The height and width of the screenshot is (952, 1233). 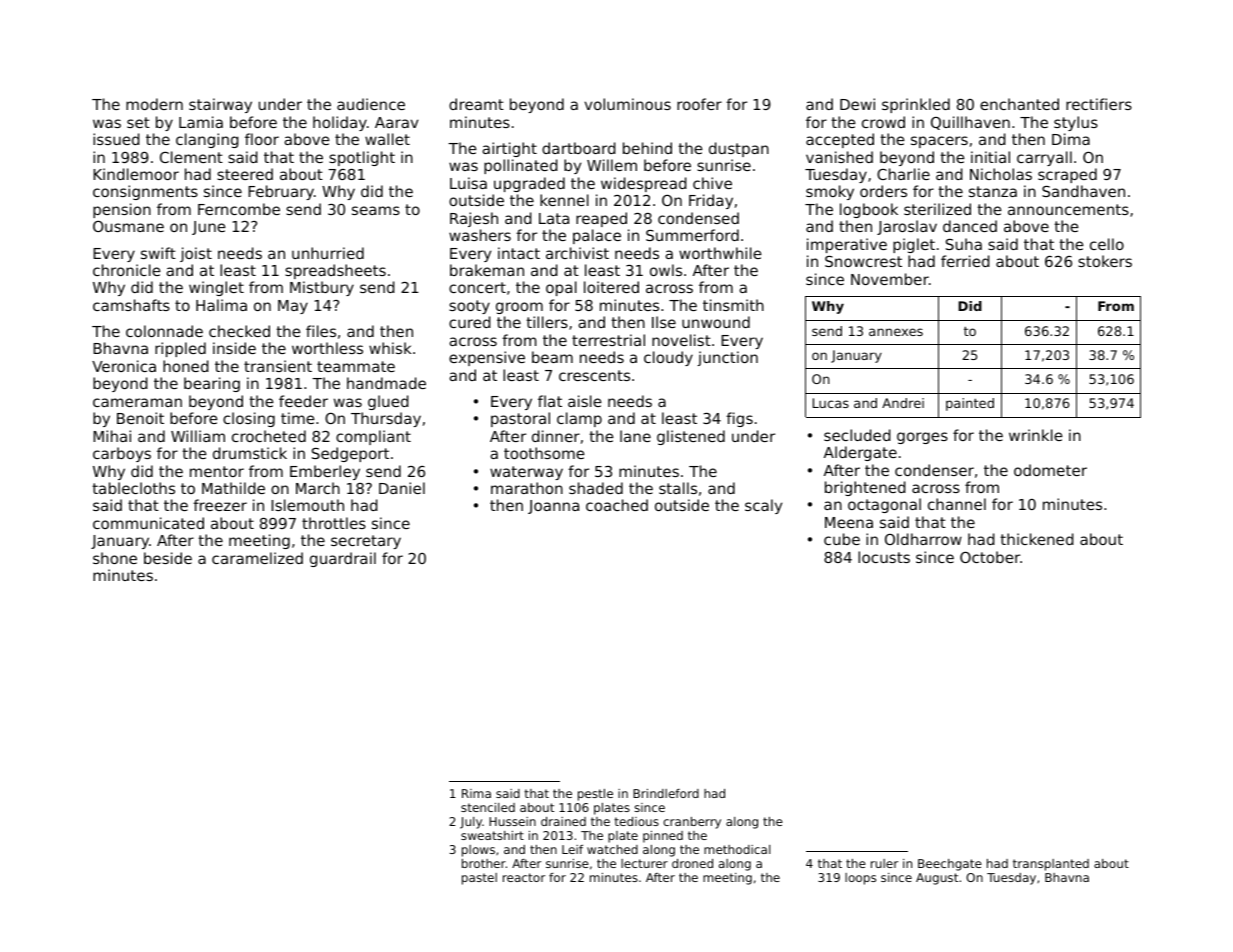 What do you see at coordinates (990, 557) in the screenshot?
I see `October` at bounding box center [990, 557].
